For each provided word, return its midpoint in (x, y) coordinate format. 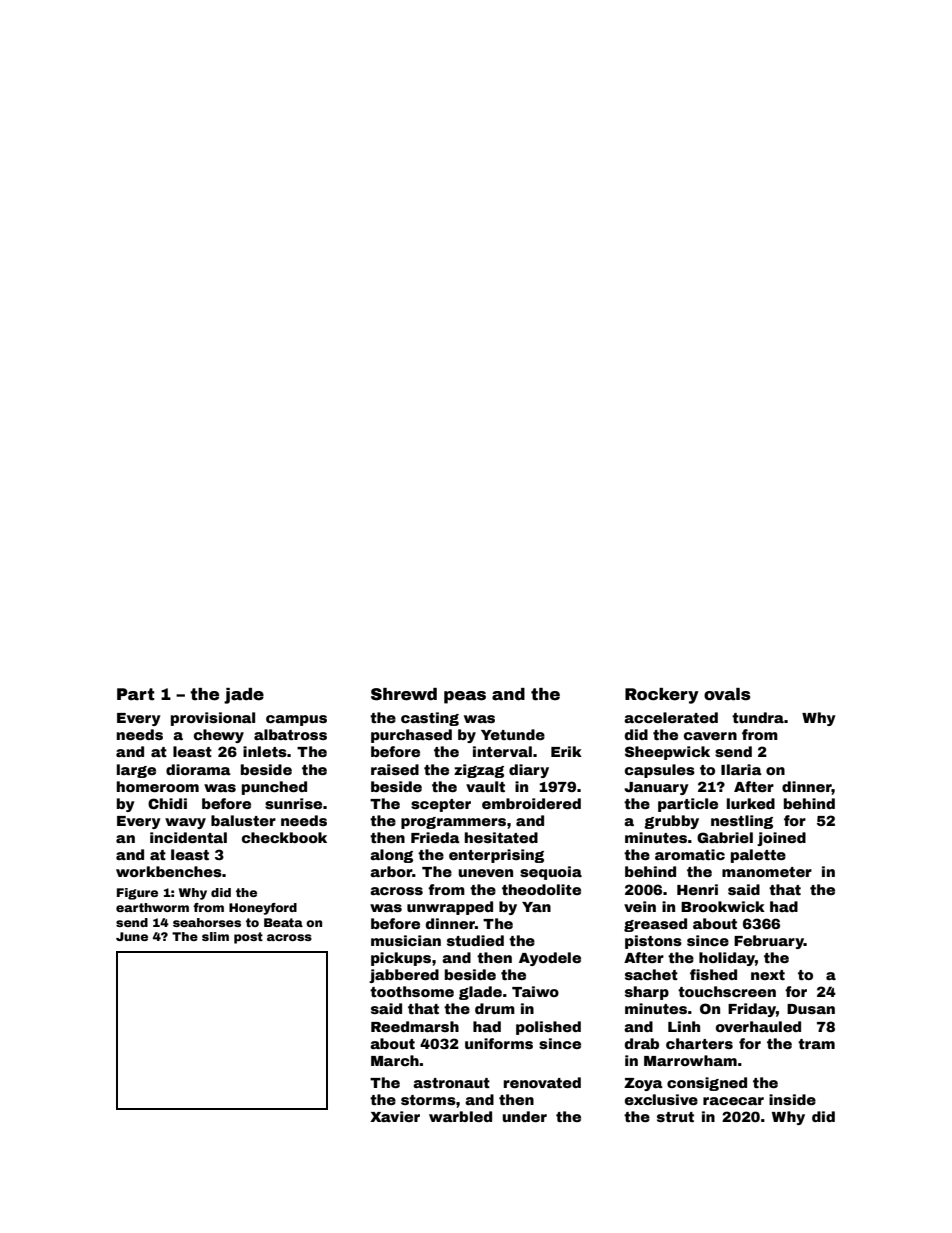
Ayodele (550, 959)
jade (244, 696)
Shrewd (404, 694)
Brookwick (723, 906)
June (132, 936)
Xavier (395, 1116)
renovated (542, 1082)
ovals (727, 694)
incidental (188, 837)
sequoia (551, 873)
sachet (651, 974)
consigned (707, 1084)
